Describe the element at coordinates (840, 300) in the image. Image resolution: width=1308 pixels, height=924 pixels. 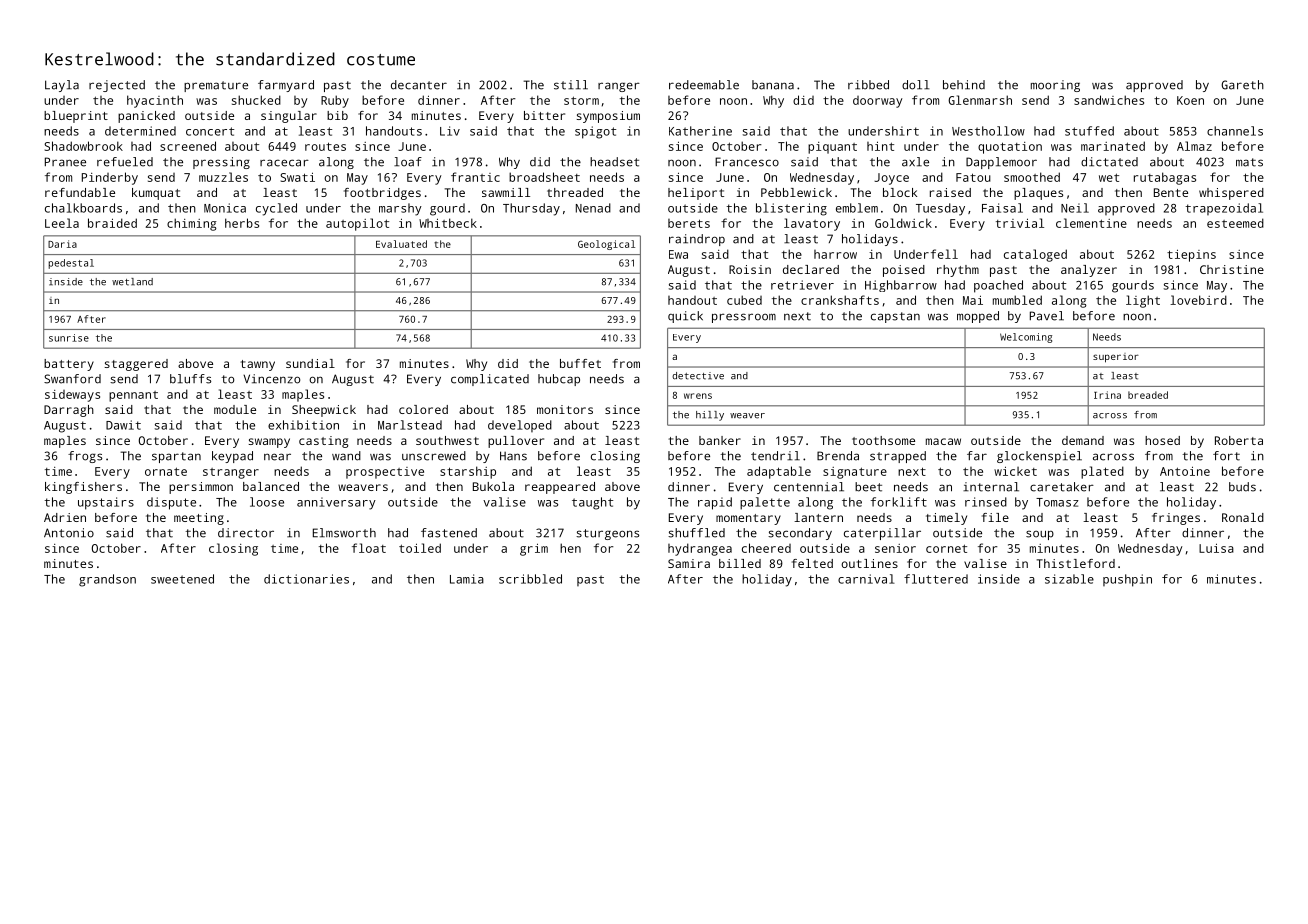
I see `crankshafts` at that location.
